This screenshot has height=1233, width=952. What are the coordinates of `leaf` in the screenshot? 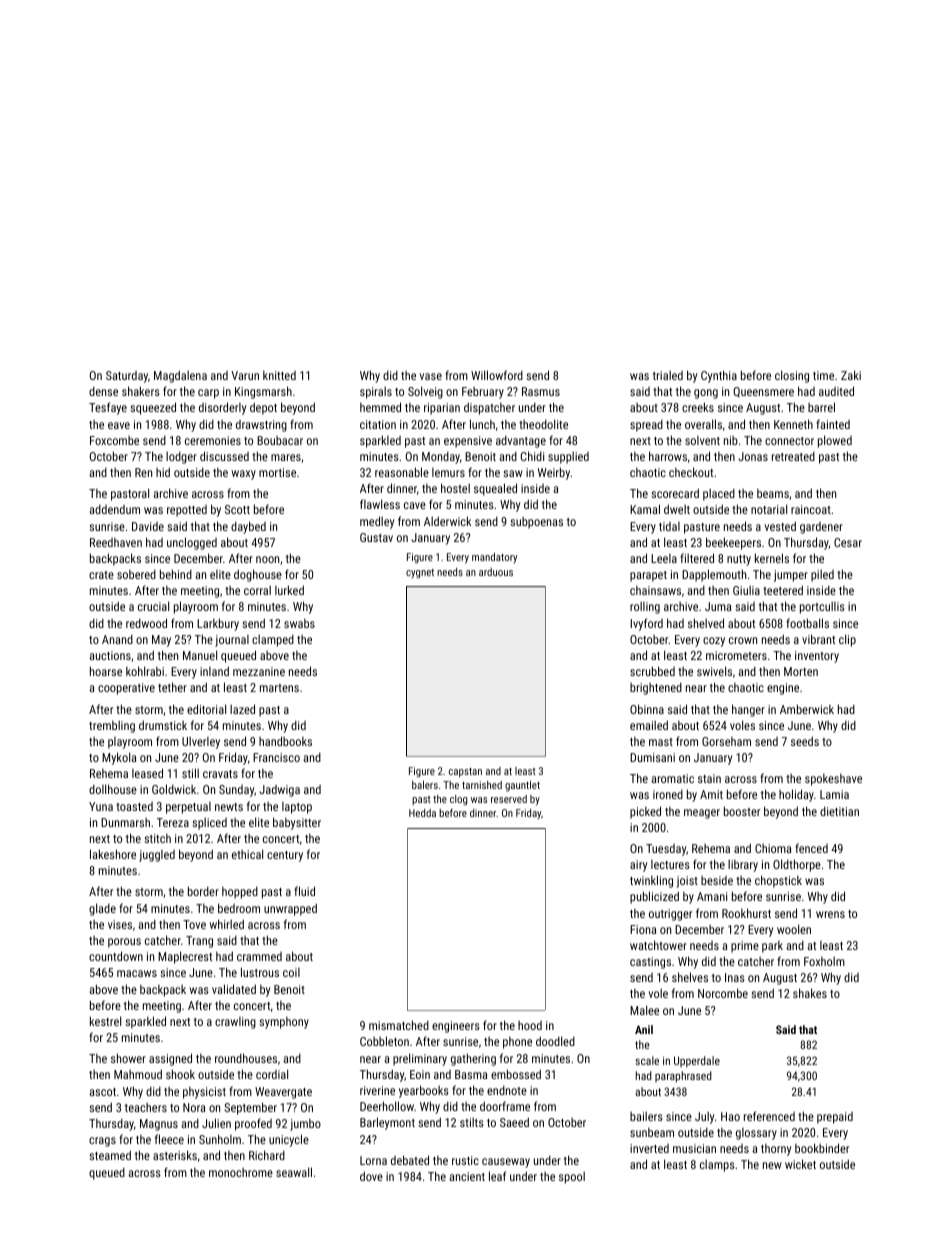 It's located at (497, 1176).
